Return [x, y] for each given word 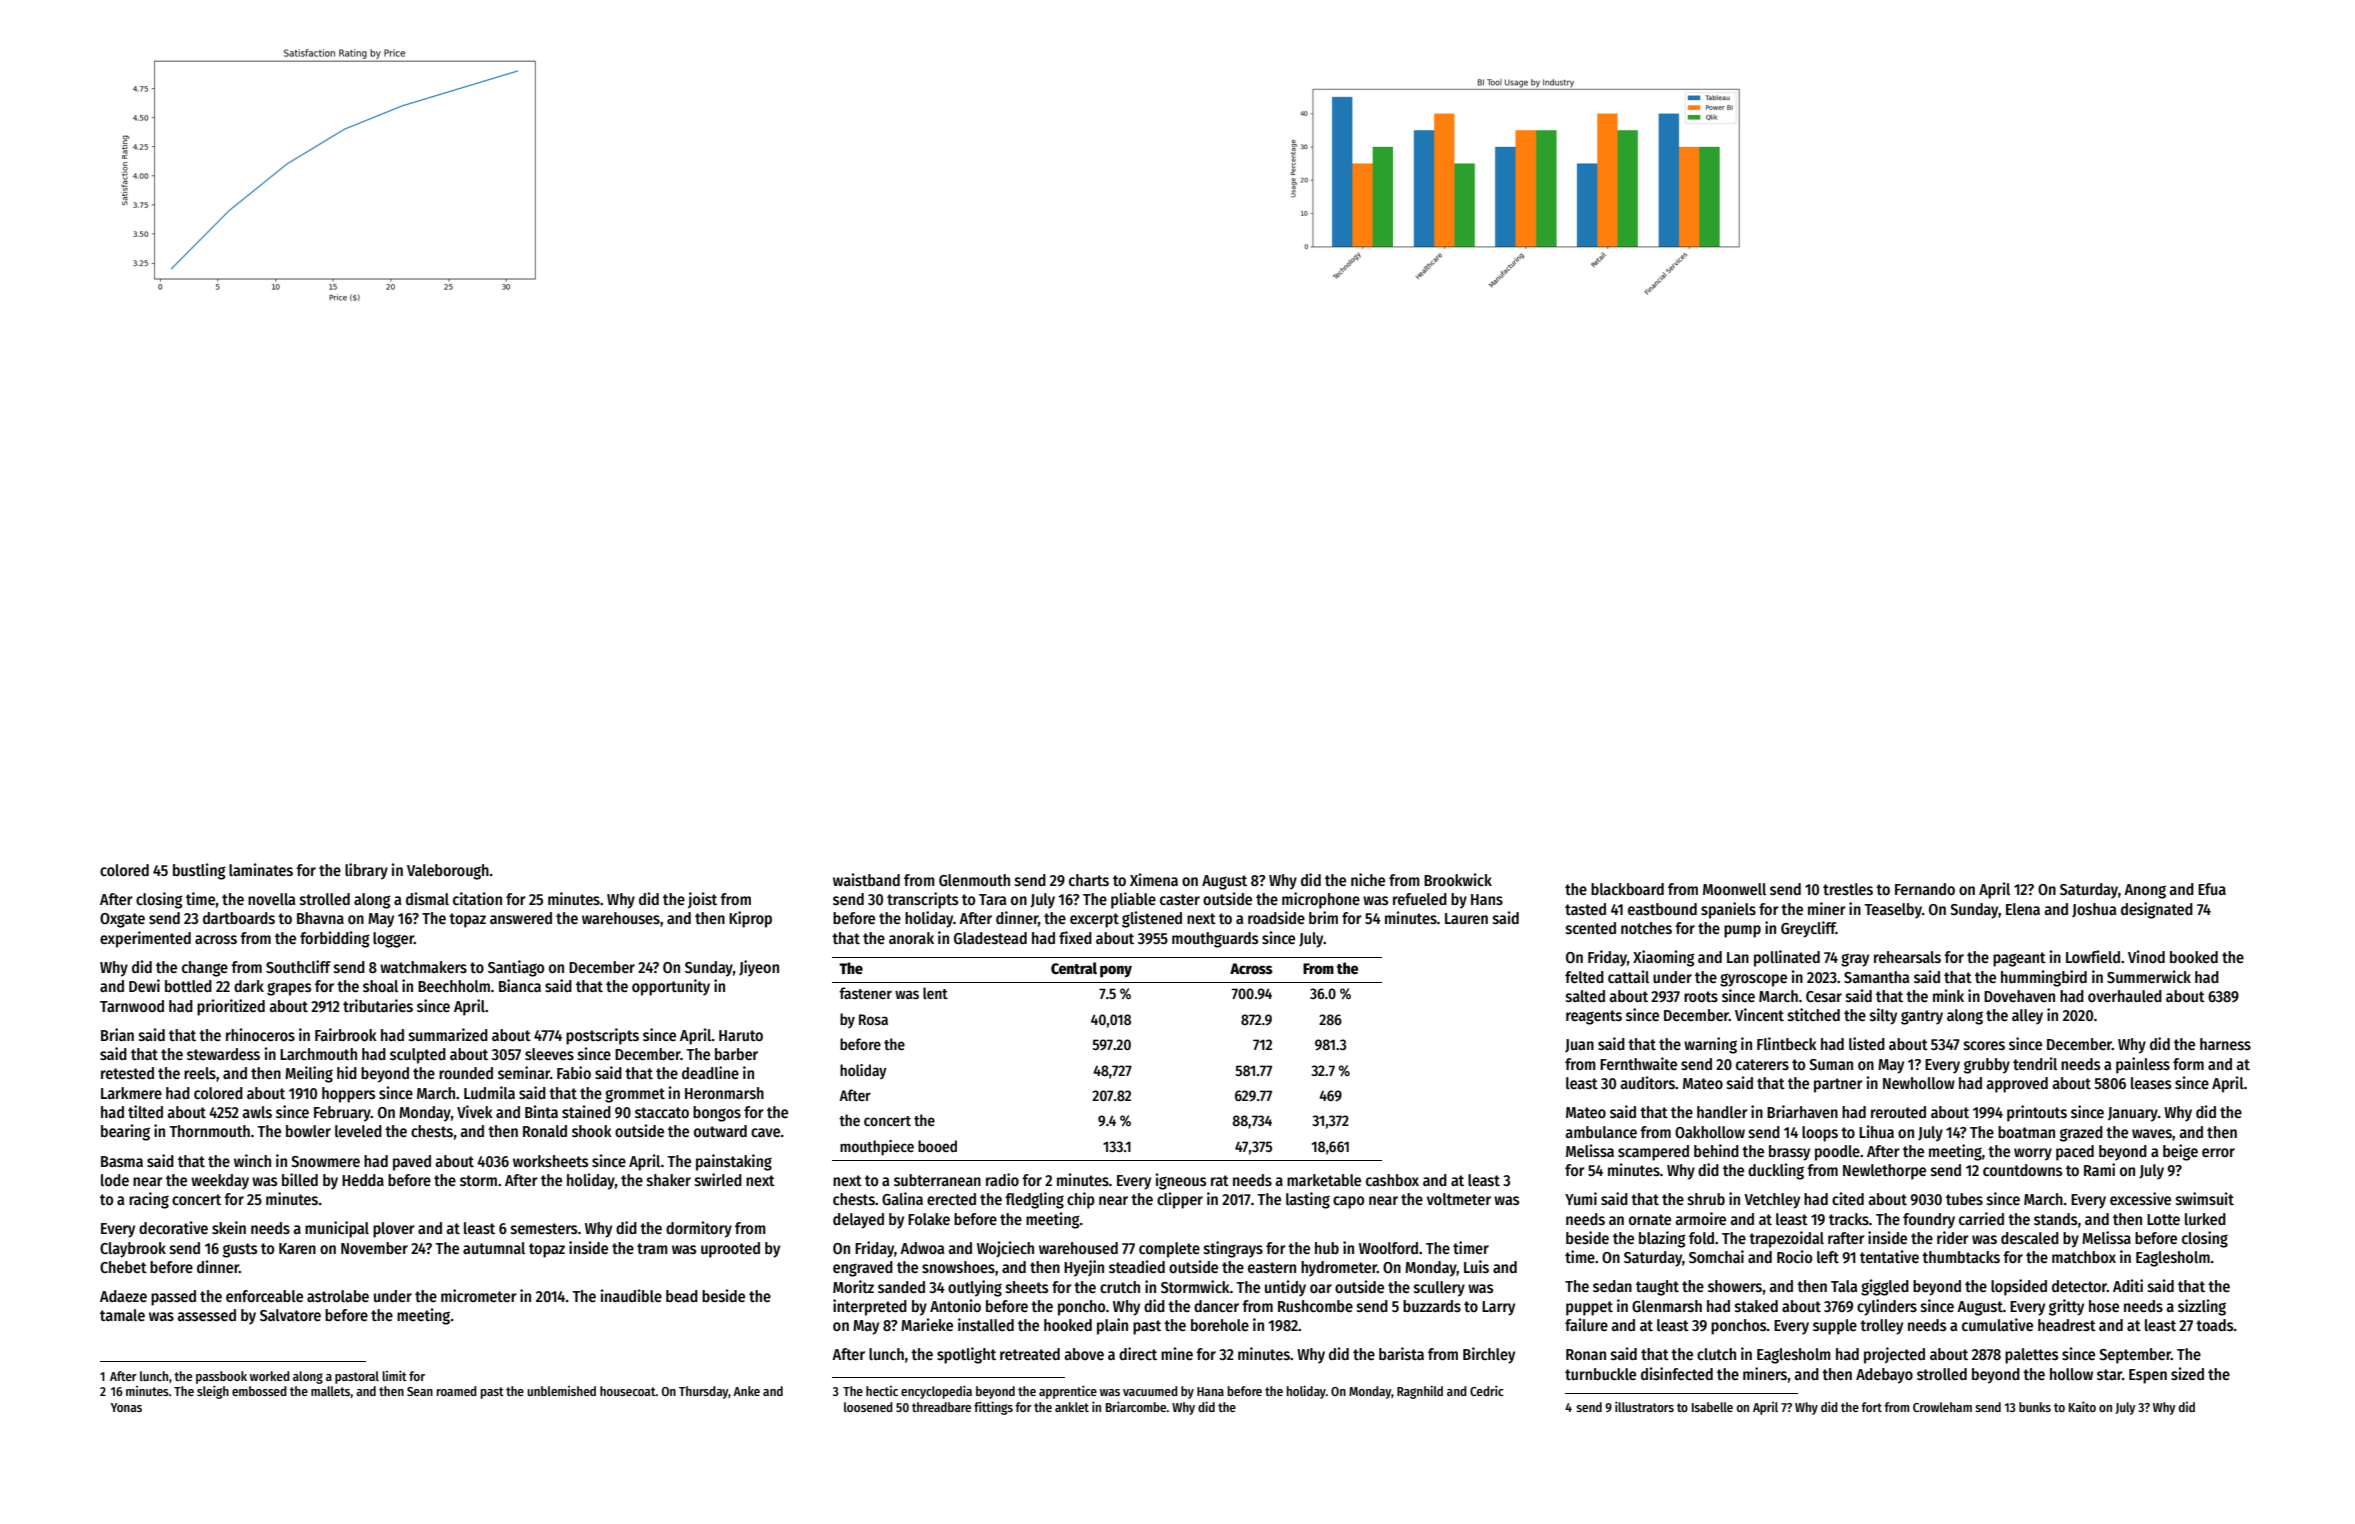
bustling [199, 871]
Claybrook [133, 1250]
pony [1116, 971]
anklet [1072, 1407]
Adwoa [922, 1248]
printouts [2037, 1113]
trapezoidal [1786, 1239]
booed [937, 1146]
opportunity [671, 987]
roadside [1276, 918]
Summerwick [2149, 976]
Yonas [126, 1407]
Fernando [1925, 889]
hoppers [348, 1095]
